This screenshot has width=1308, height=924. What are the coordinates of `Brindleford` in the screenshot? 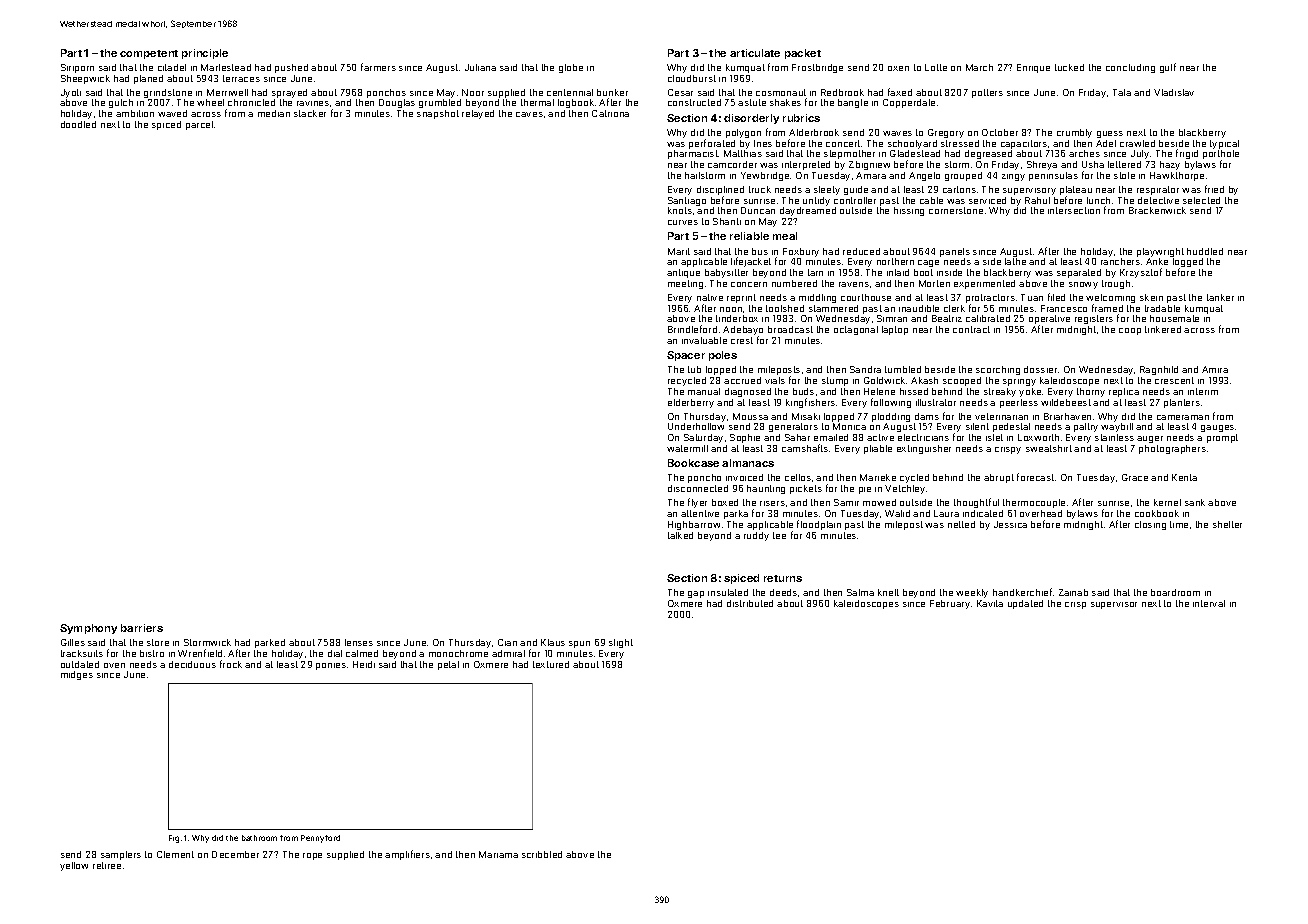 It's located at (692, 329).
